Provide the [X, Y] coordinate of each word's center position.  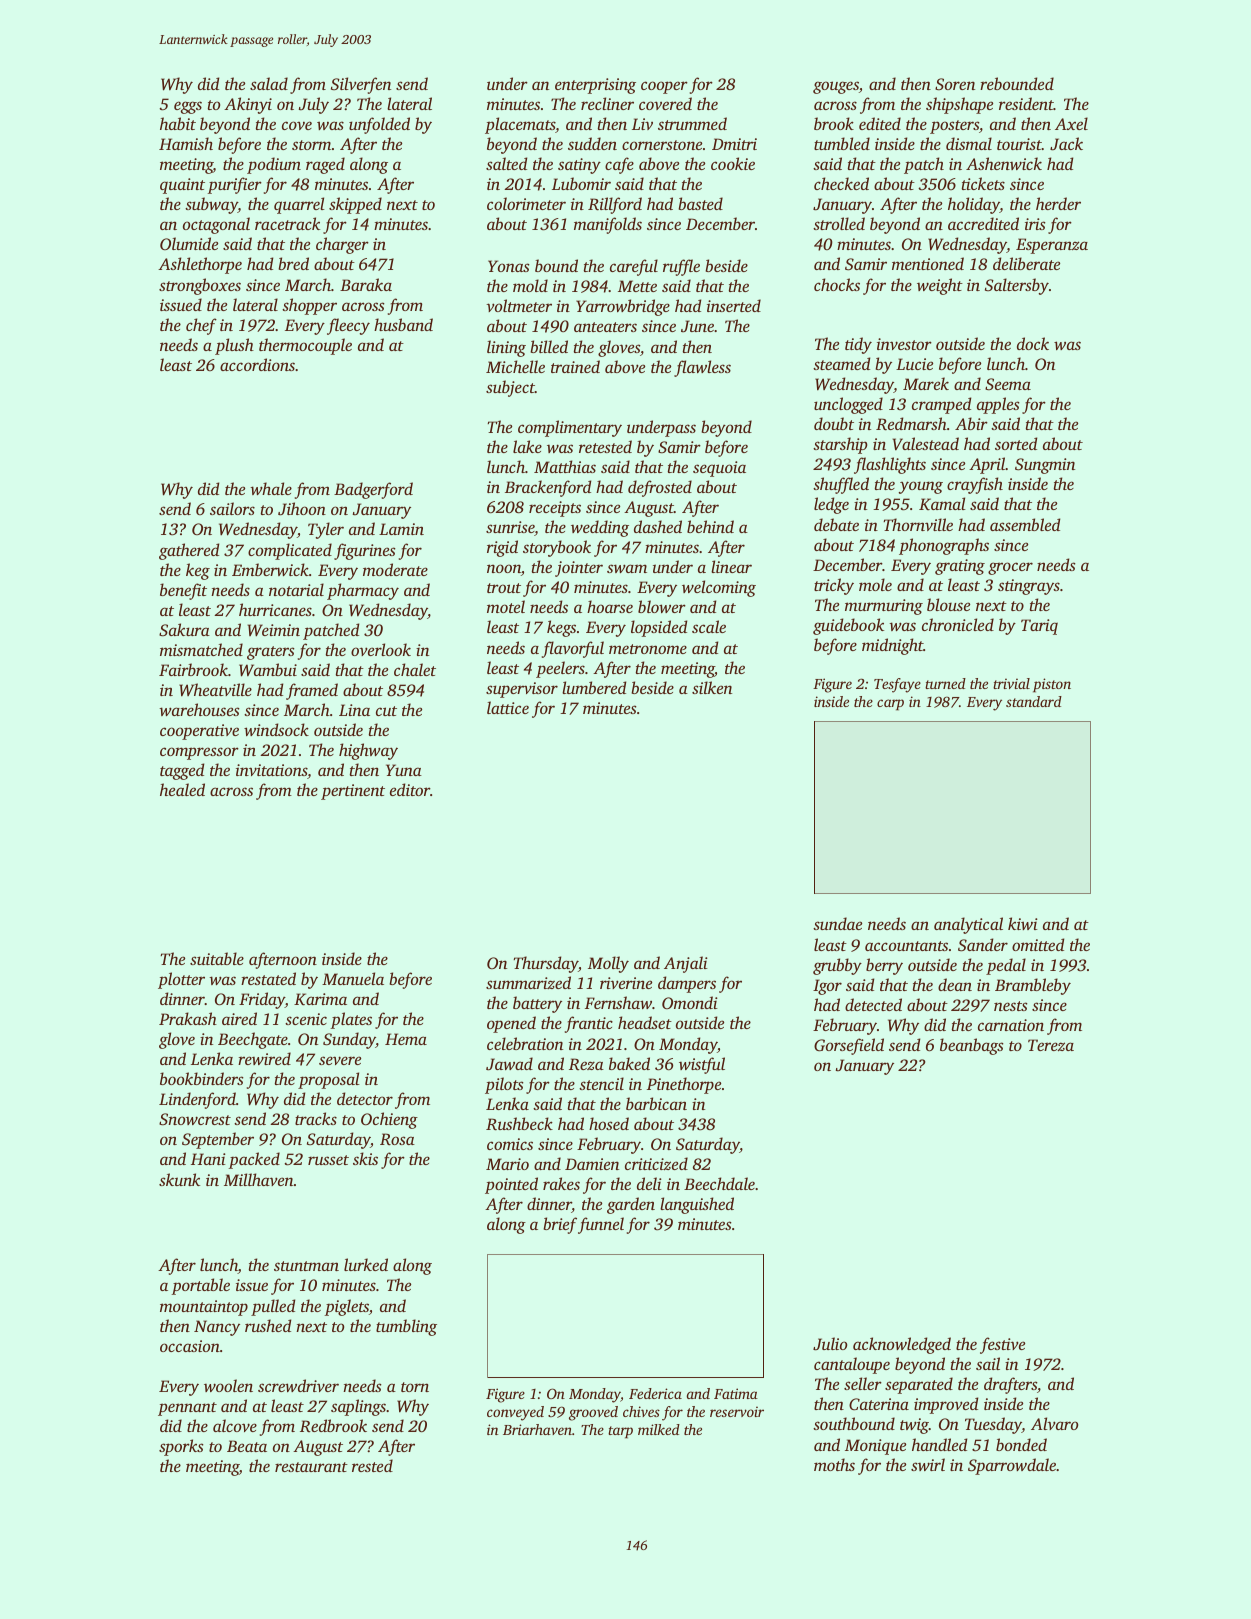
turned [945, 683]
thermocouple [305, 346]
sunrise [510, 527]
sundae [837, 923]
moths [834, 1464]
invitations [272, 771]
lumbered [594, 687]
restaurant [311, 1467]
